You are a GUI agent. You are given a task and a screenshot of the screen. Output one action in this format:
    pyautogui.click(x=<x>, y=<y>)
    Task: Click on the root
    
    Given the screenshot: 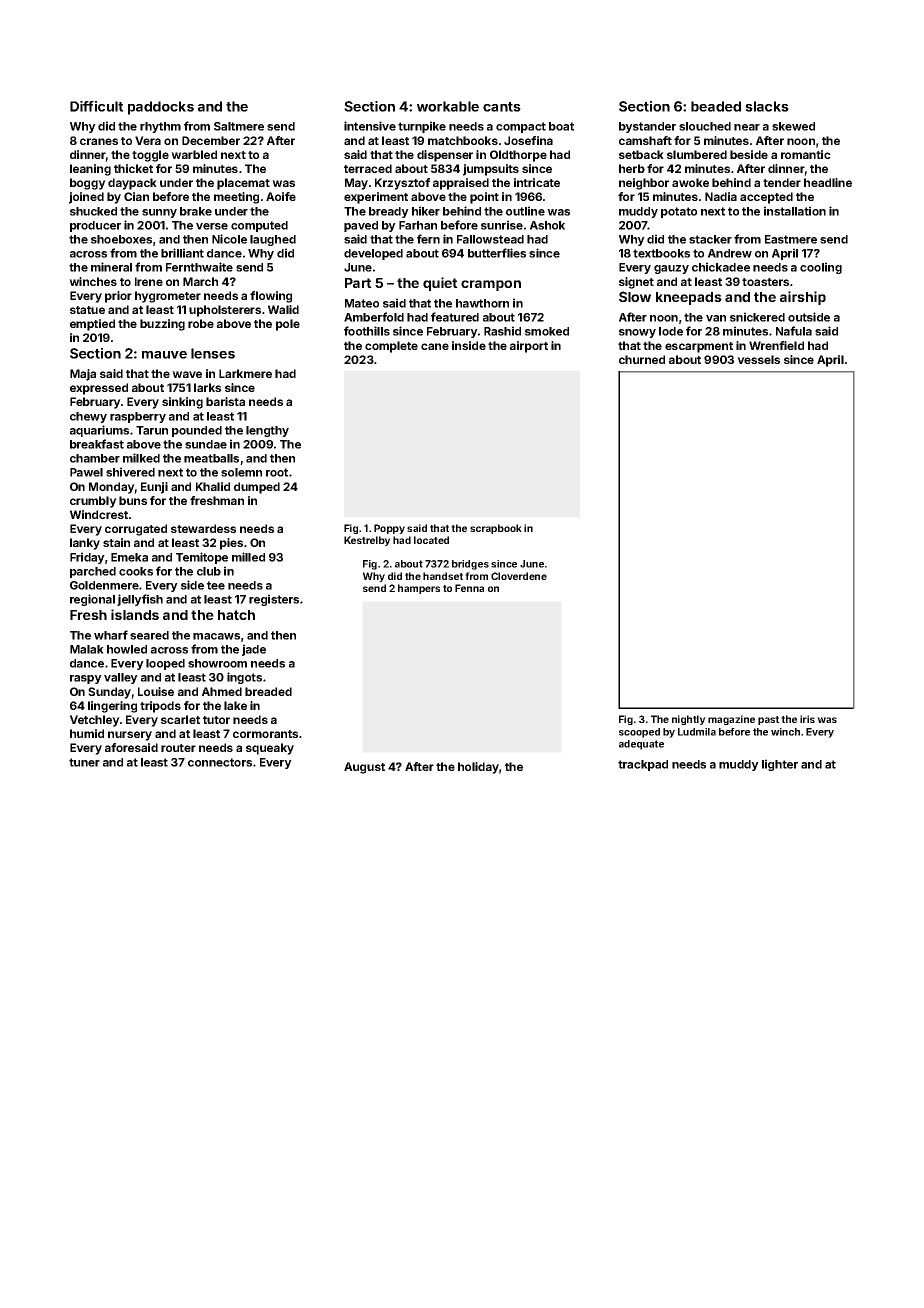 What is the action you would take?
    pyautogui.click(x=277, y=472)
